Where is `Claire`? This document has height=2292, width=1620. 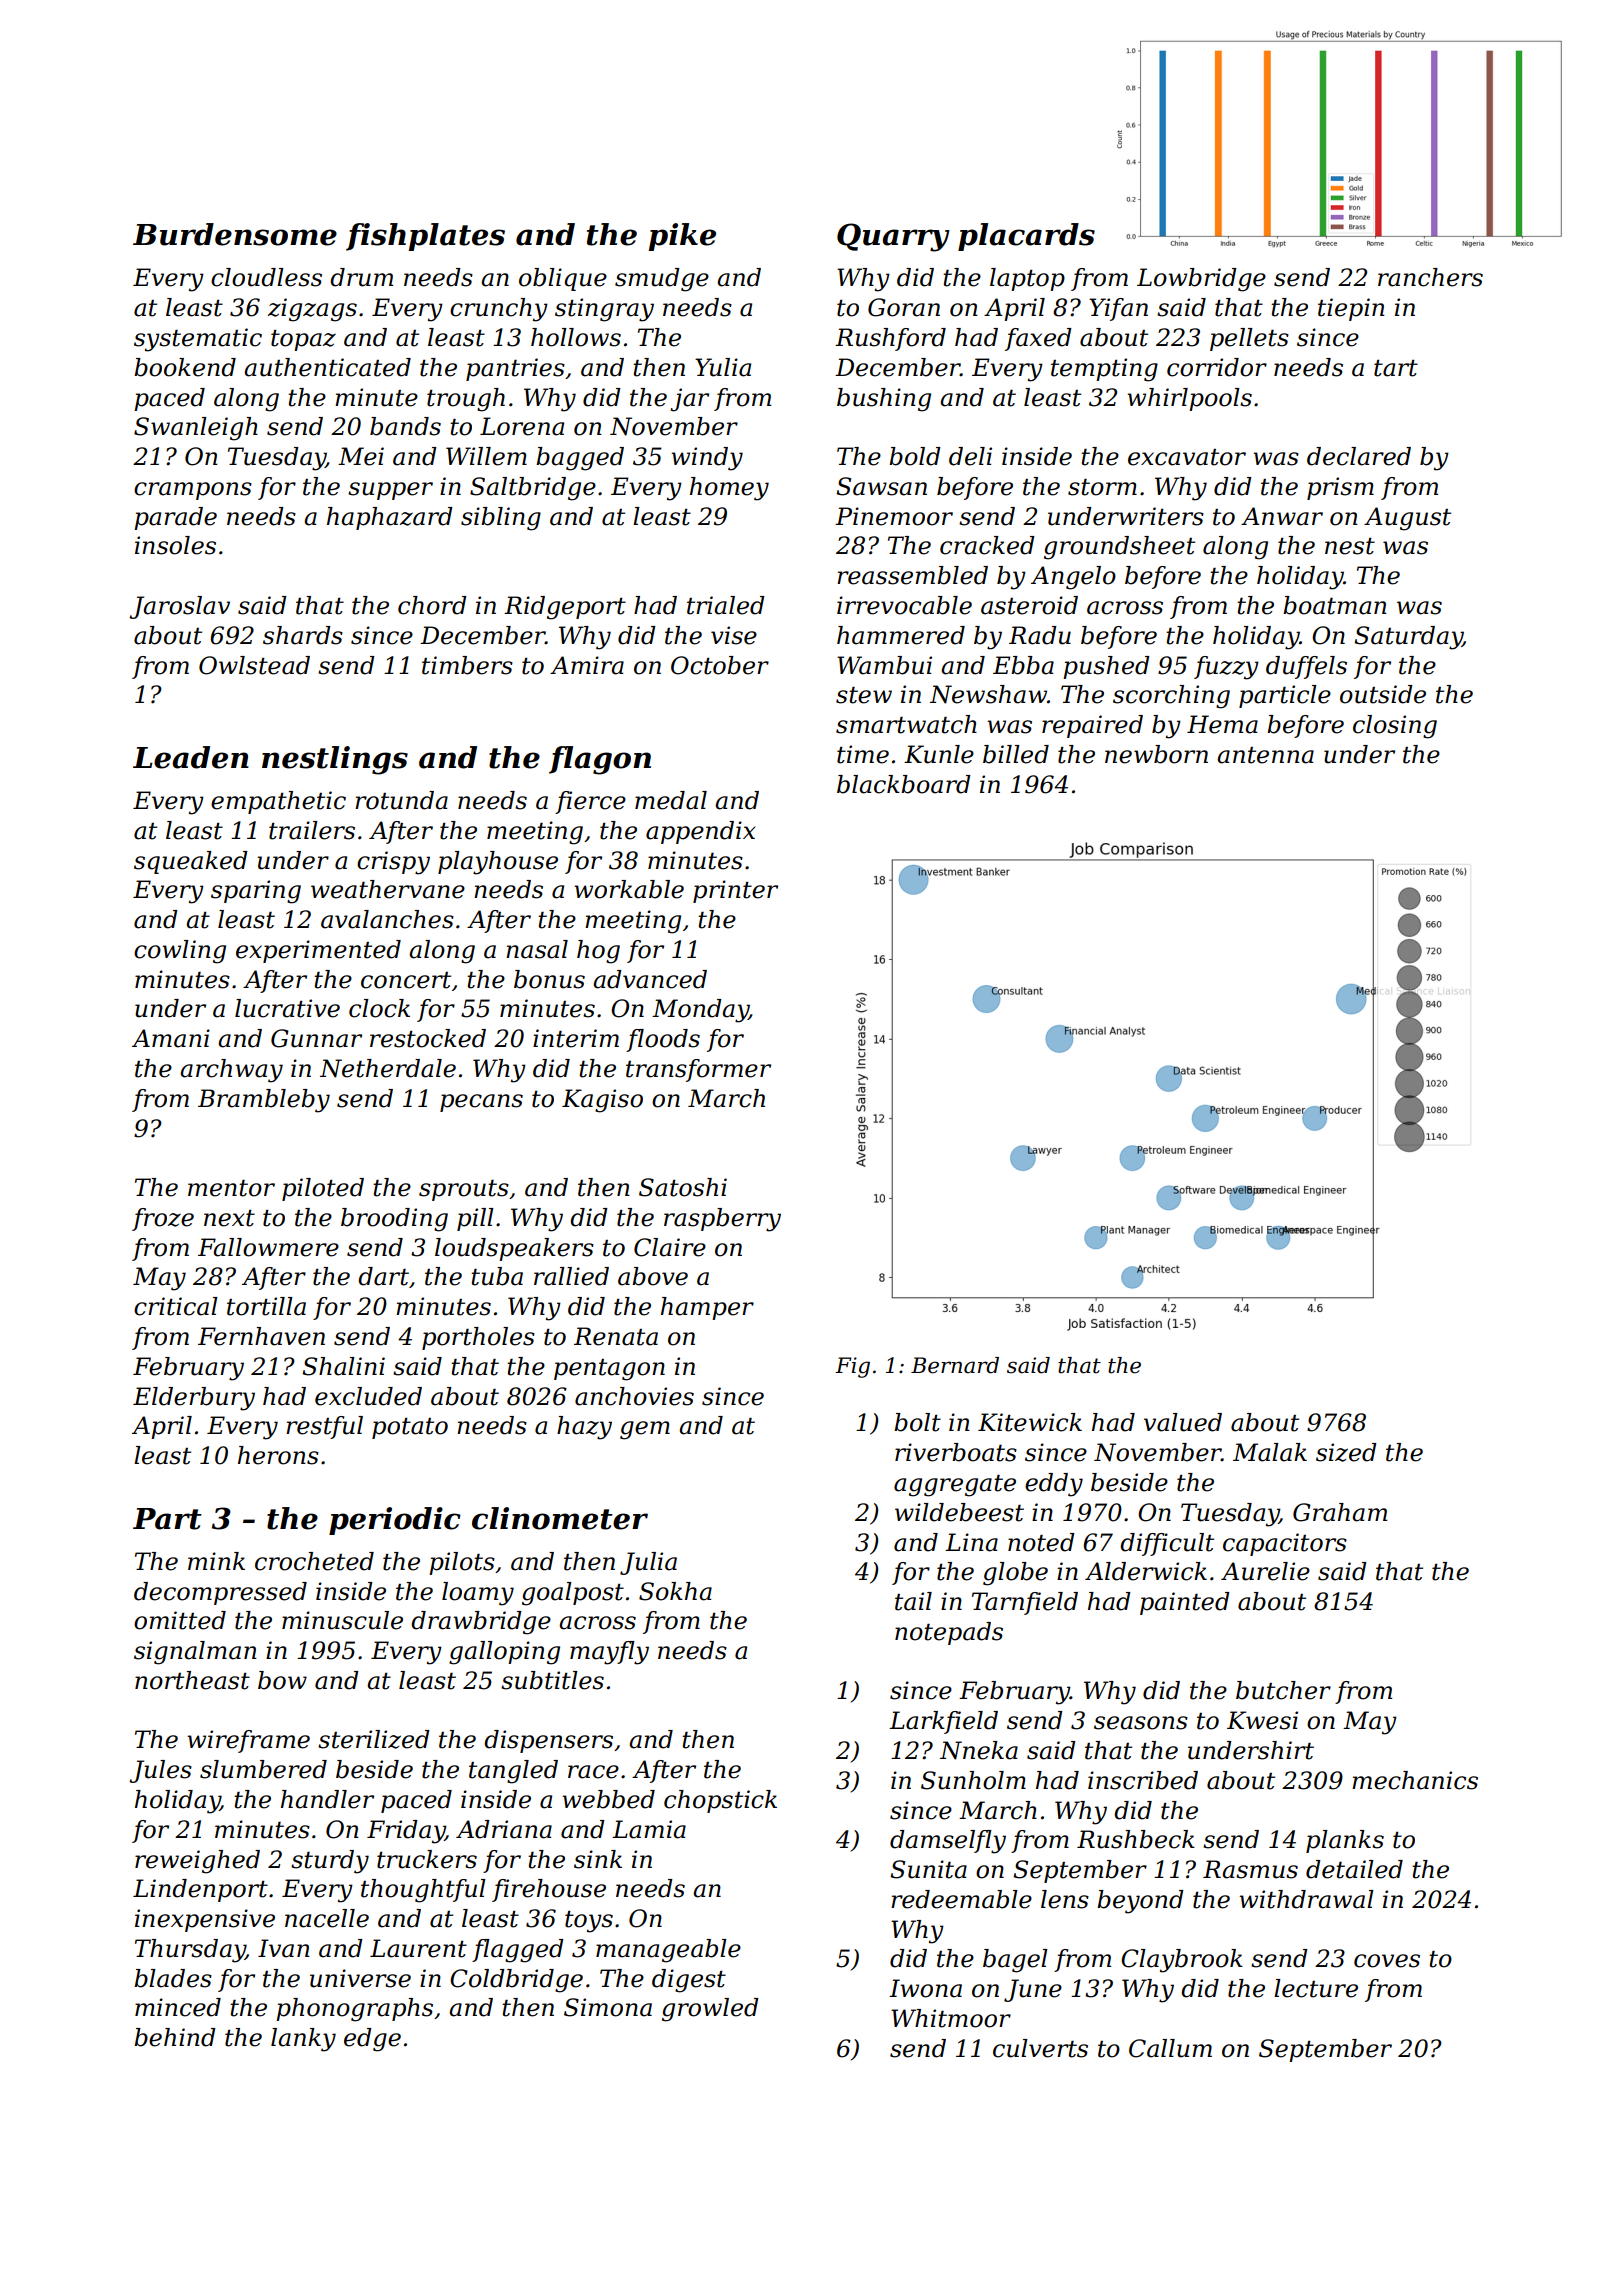 Claire is located at coordinates (670, 1247).
